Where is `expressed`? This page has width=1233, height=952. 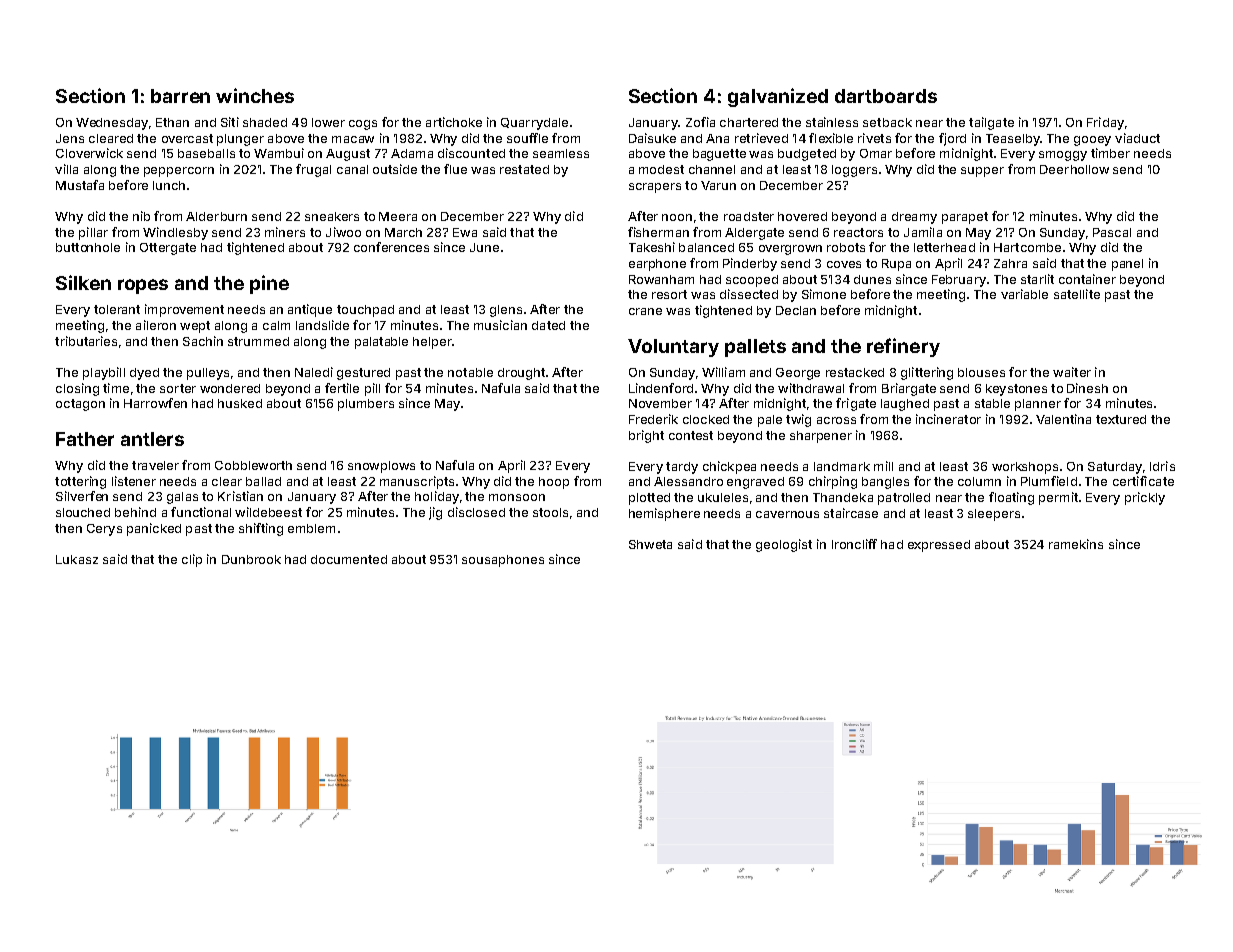 expressed is located at coordinates (939, 546).
